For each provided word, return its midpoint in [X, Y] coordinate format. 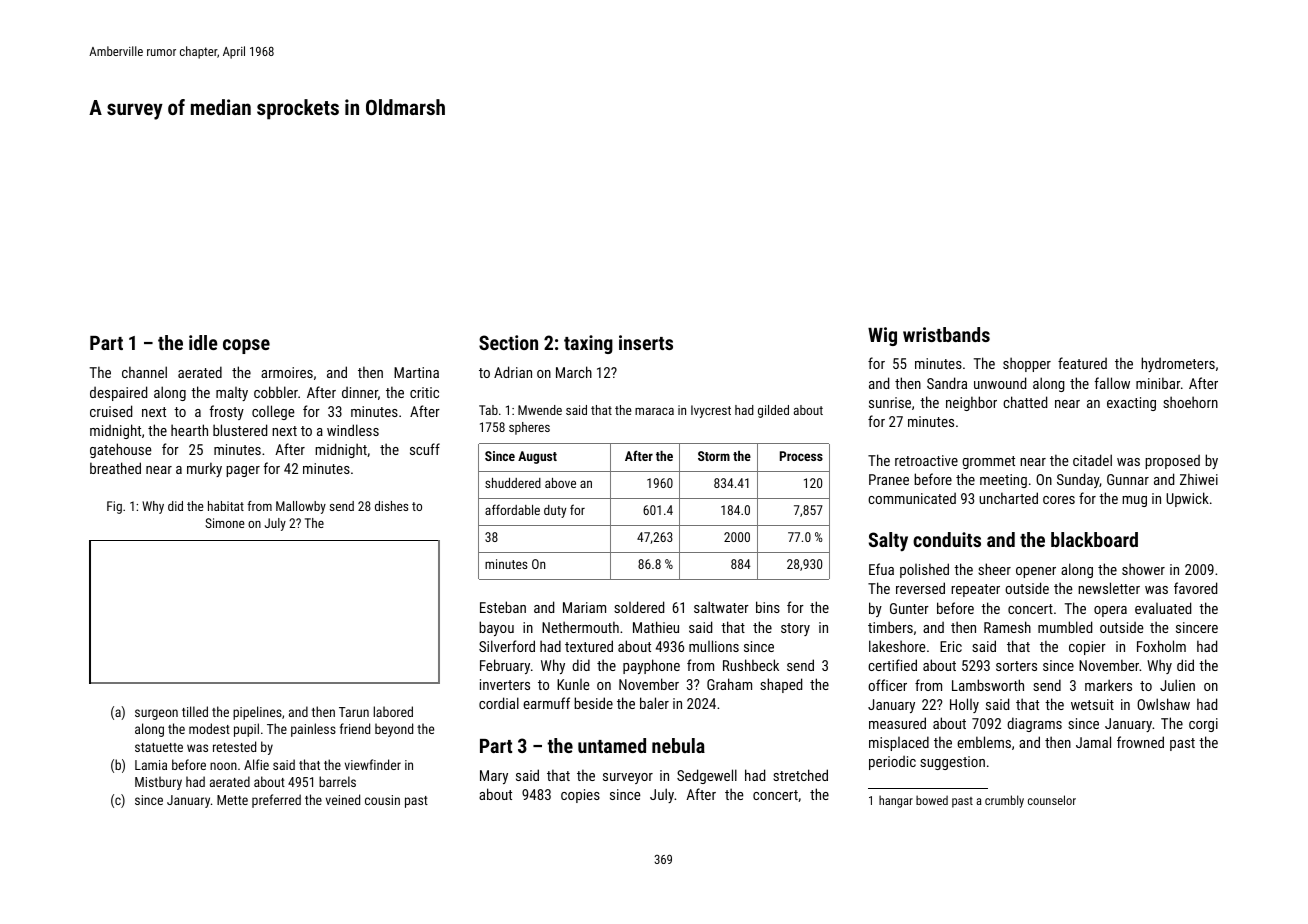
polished [924, 570]
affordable [512, 509]
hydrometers [1178, 364]
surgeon [156, 714]
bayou [496, 628]
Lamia [151, 765]
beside [593, 703]
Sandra [947, 383]
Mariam [584, 607]
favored [1195, 588]
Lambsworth [988, 685]
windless [353, 430]
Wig [882, 336]
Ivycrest [711, 411]
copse [246, 346]
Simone [225, 523]
